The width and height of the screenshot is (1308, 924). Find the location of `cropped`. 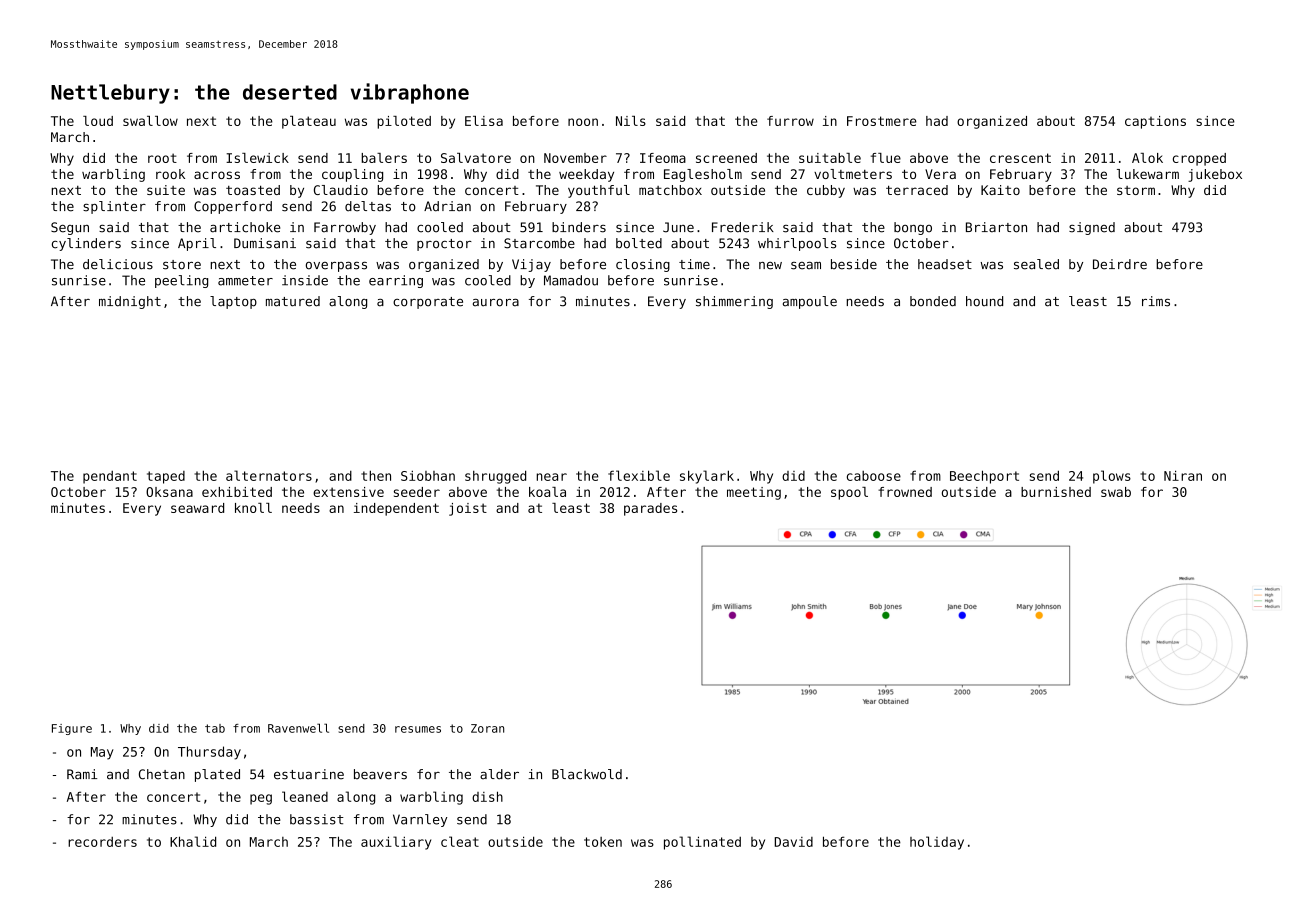

cropped is located at coordinates (1199, 159).
